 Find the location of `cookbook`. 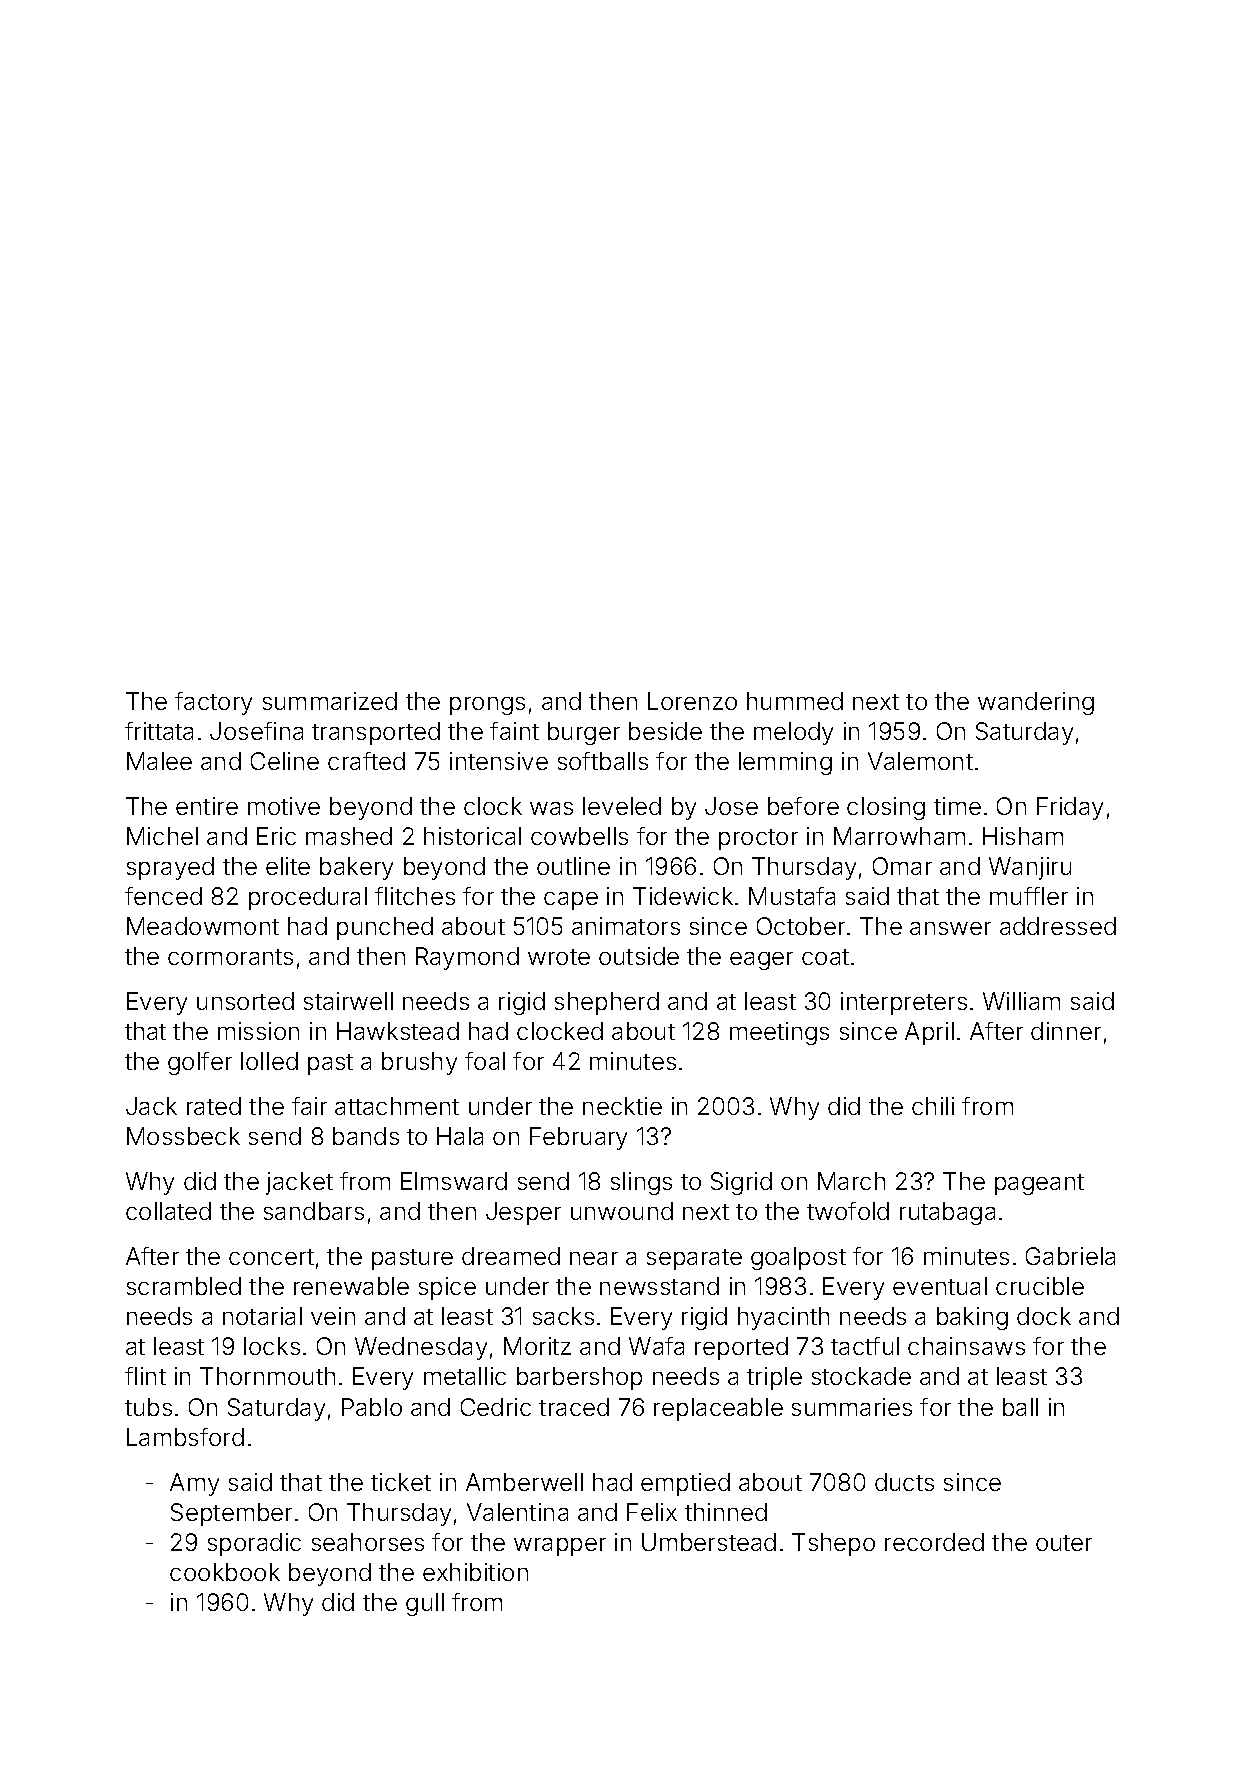

cookbook is located at coordinates (225, 1572).
